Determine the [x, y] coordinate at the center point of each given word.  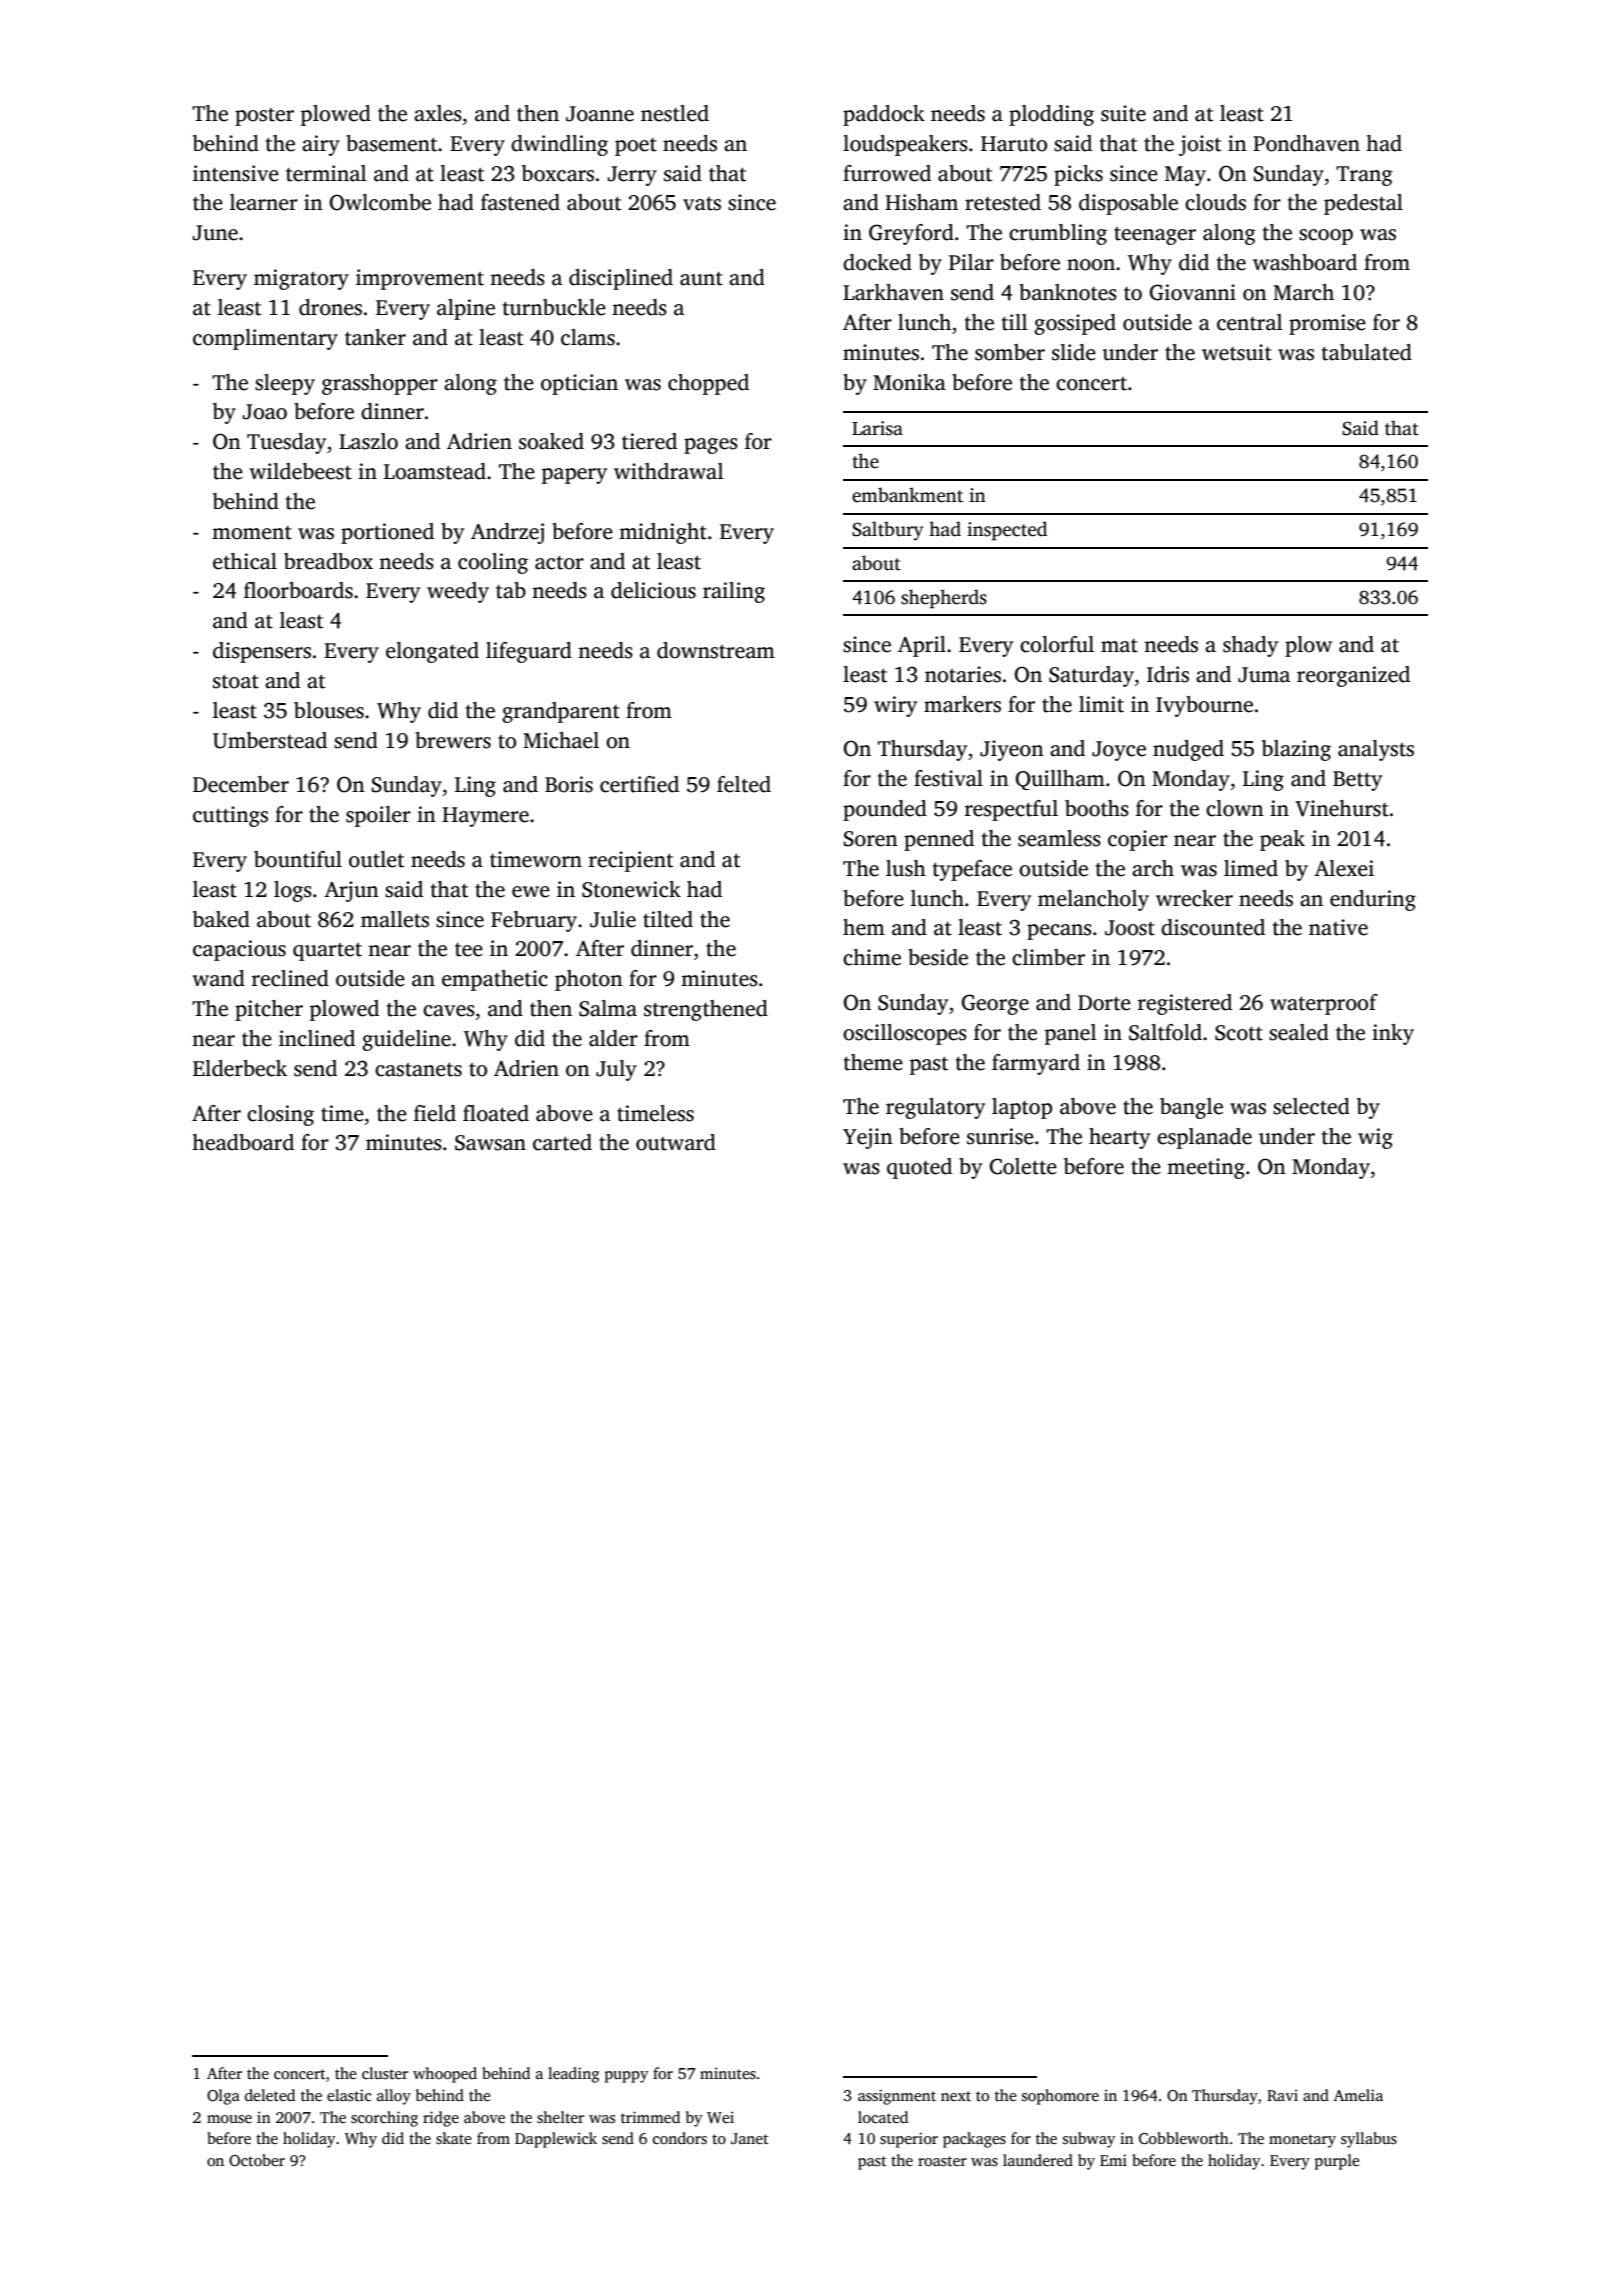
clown [1235, 808]
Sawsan [490, 1143]
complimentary [265, 339]
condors [680, 2138]
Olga [223, 2097]
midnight [663, 533]
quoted [919, 1168]
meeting [1206, 1168]
